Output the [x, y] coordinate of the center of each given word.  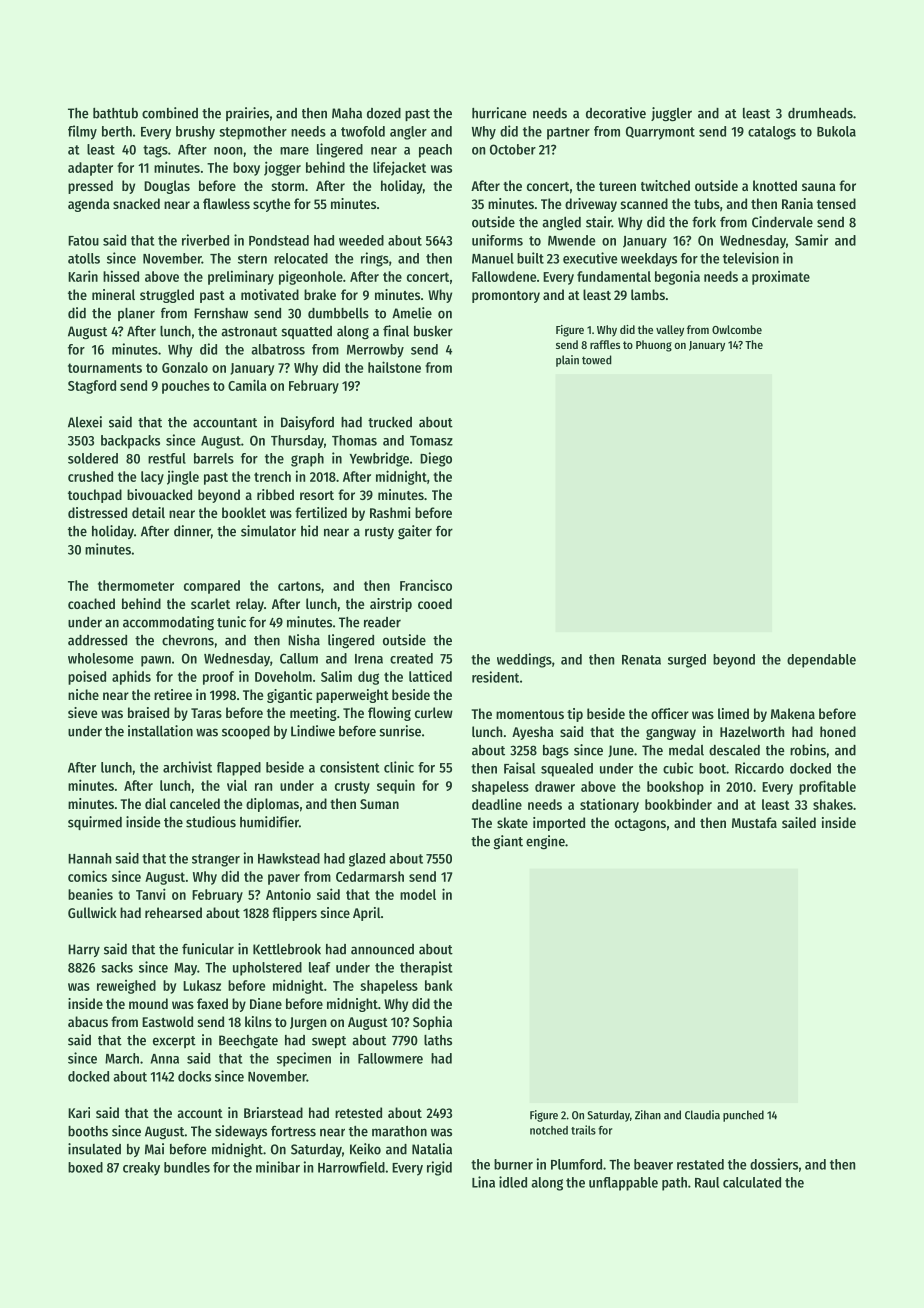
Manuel [493, 258]
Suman [379, 804]
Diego [436, 459]
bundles [187, 1167]
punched [743, 1116]
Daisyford [307, 423]
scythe [271, 205]
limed [733, 713]
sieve [82, 712]
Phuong [654, 346]
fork [704, 222]
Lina [483, 1182]
